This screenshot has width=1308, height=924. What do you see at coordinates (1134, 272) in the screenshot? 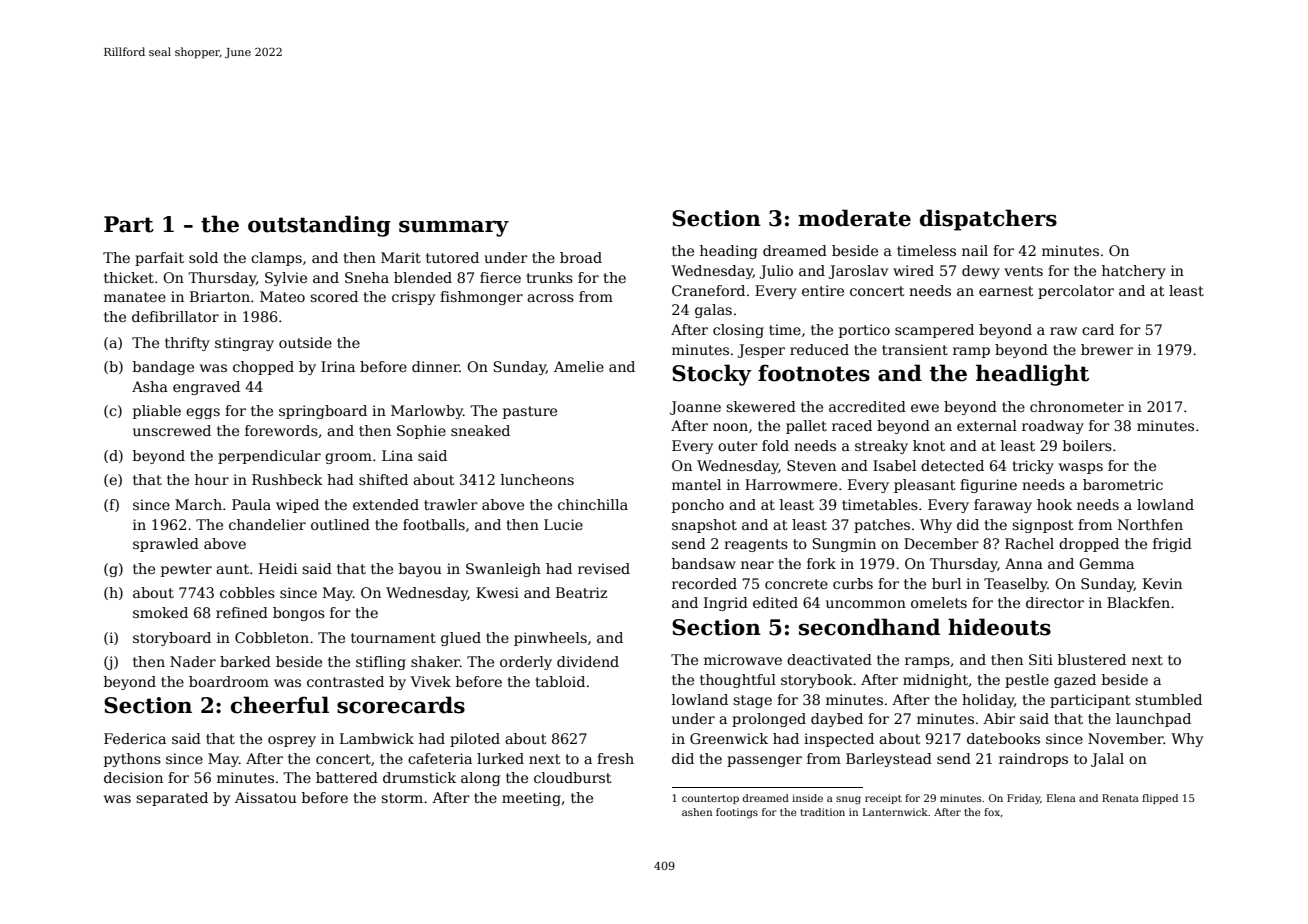
I see `hatchery` at bounding box center [1134, 272].
